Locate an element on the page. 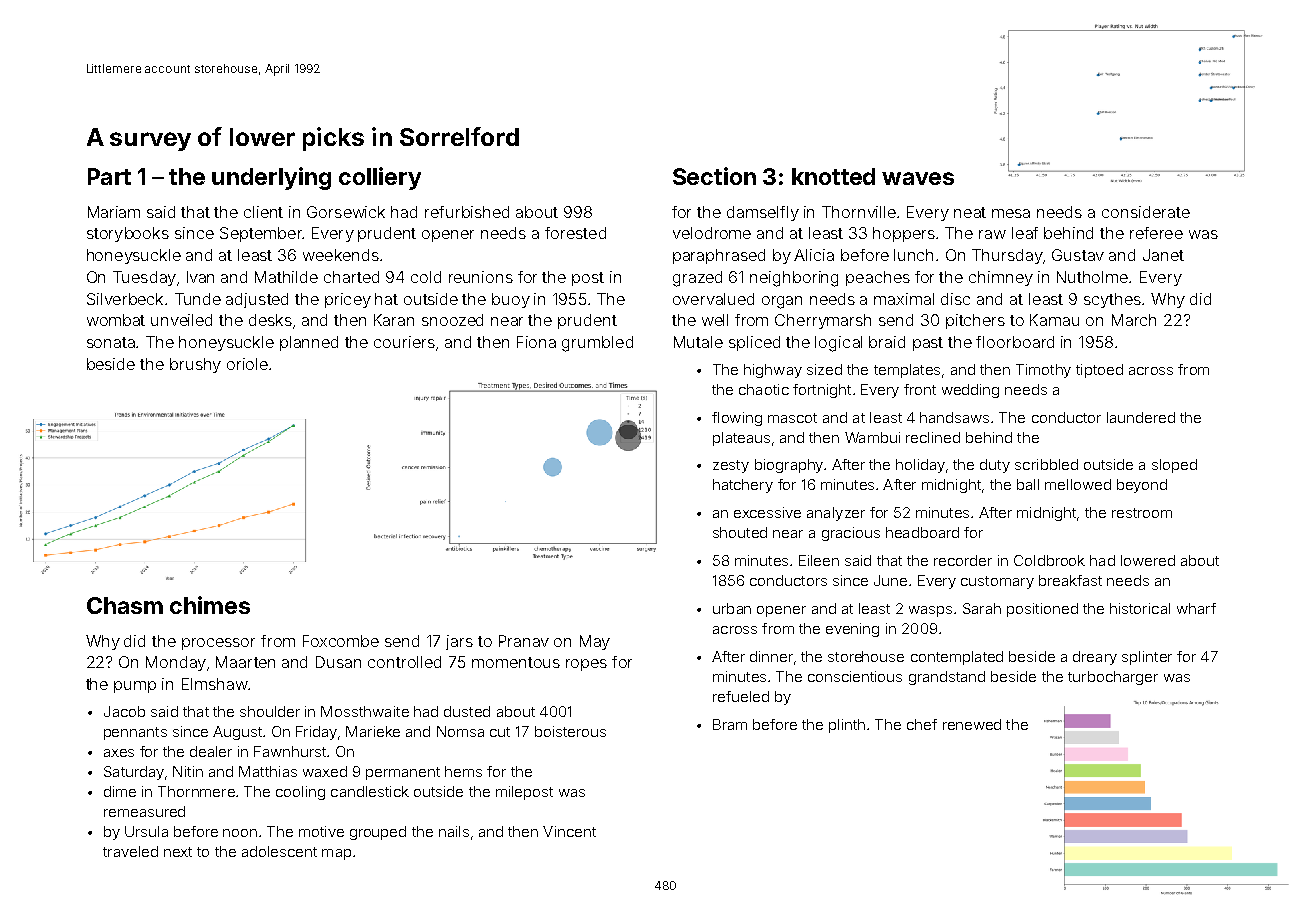  Fiona is located at coordinates (536, 342).
